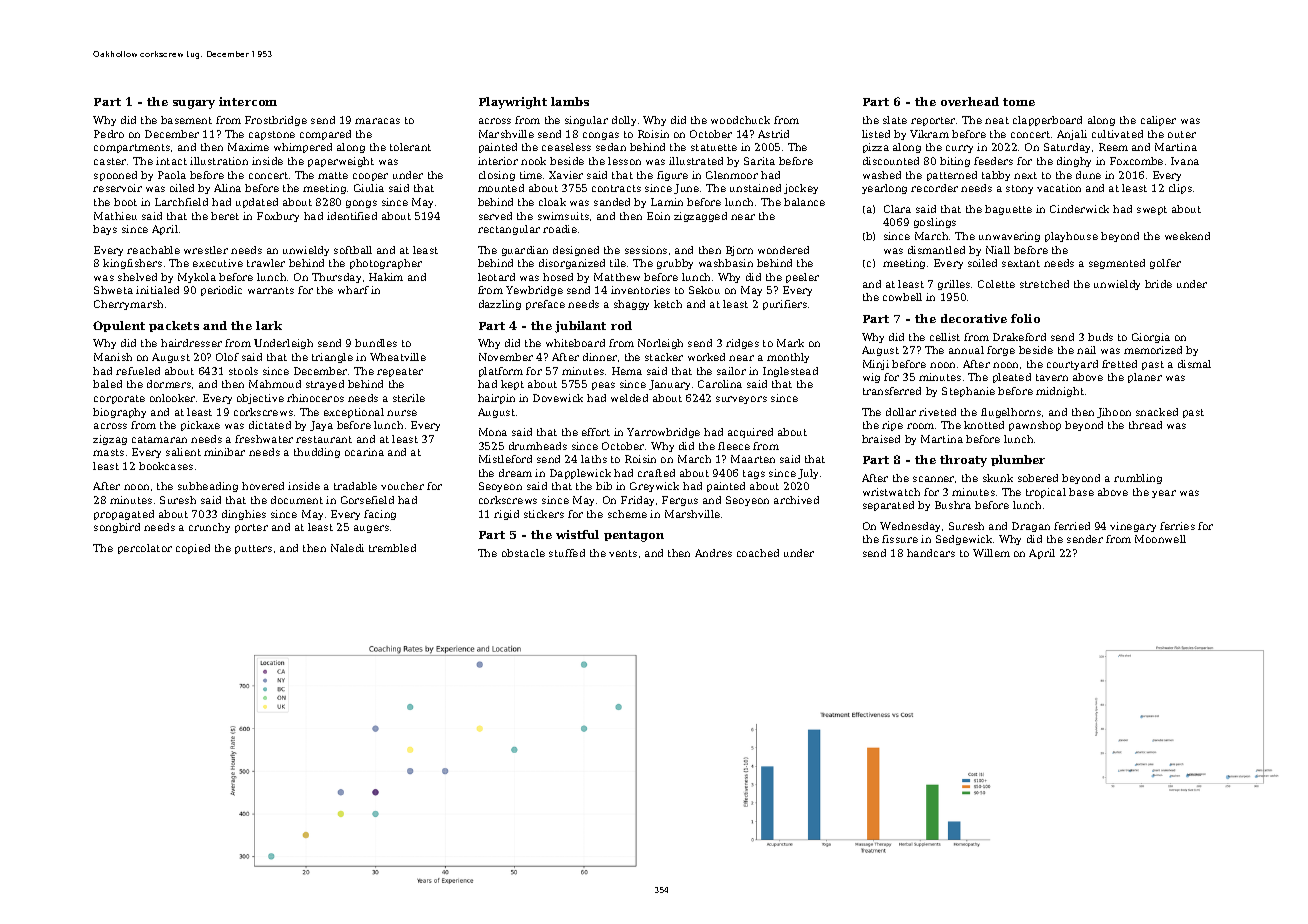 The height and width of the screenshot is (924, 1308). I want to click on baguette, so click(1008, 210).
